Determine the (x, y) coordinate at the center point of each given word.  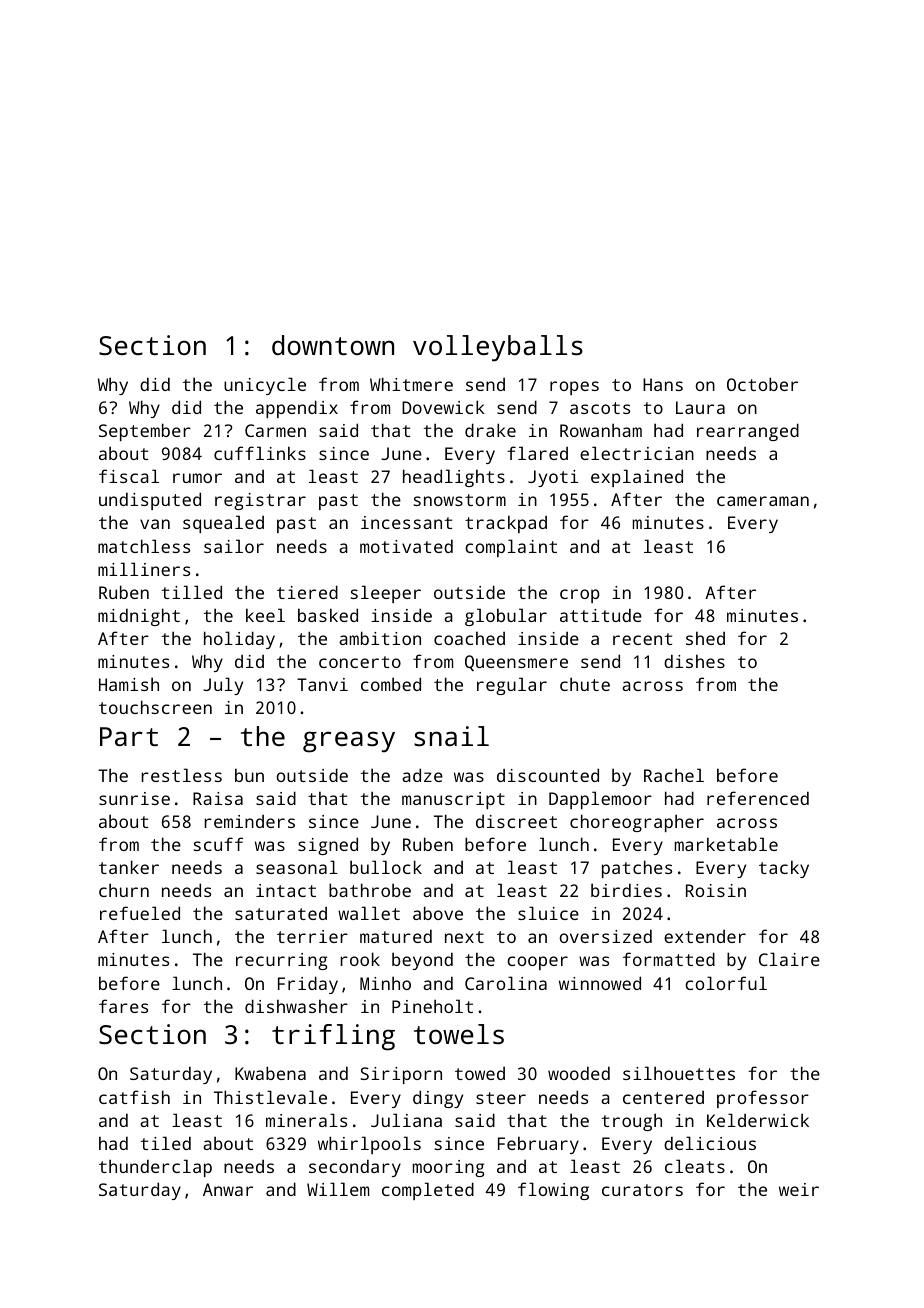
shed (705, 638)
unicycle (265, 386)
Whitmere (411, 384)
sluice (548, 913)
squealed (223, 524)
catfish (134, 1097)
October (762, 384)
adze (422, 775)
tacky (784, 869)
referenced (758, 798)
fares (123, 1006)
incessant (406, 522)
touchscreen (155, 707)
